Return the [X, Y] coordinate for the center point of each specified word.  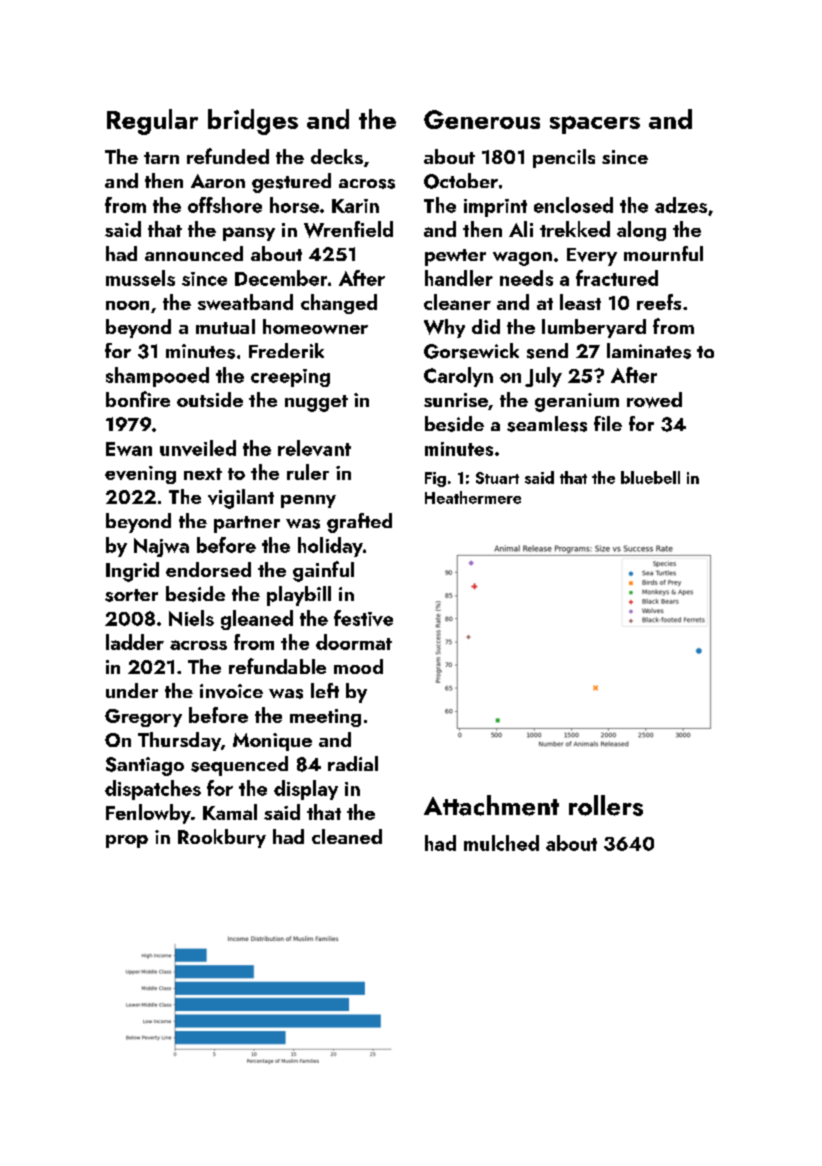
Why [444, 328]
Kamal [230, 812]
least [580, 302]
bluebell [650, 477]
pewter [455, 257]
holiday [330, 547]
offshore [225, 205]
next [203, 474]
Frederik [286, 350]
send [547, 351]
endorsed [208, 569]
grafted [359, 523]
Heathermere [473, 497]
